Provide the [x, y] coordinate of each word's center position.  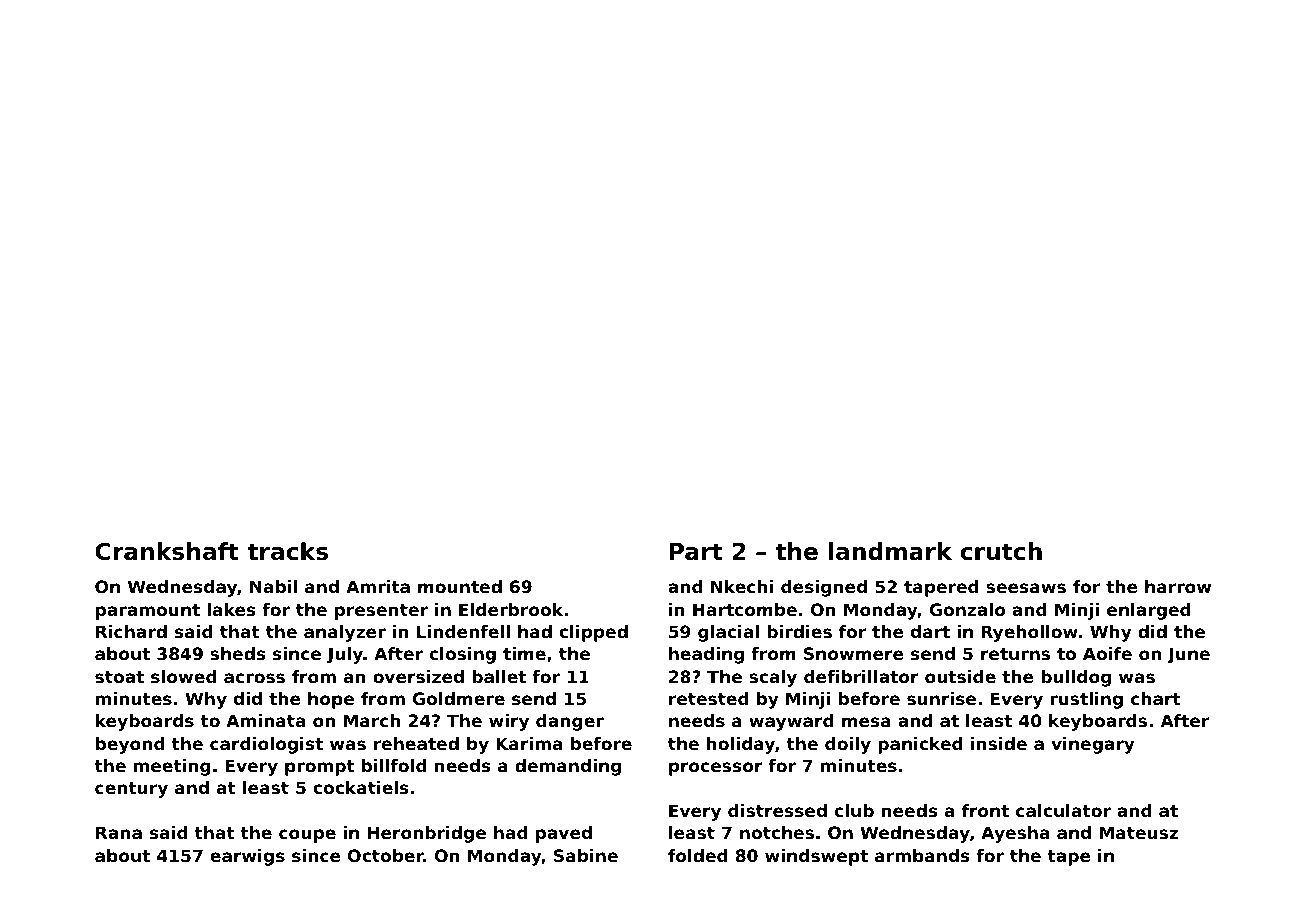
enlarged [1149, 611]
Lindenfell [463, 631]
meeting [172, 767]
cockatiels [361, 787]
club [854, 810]
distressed [777, 810]
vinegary [1093, 745]
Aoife [1107, 653]
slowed [184, 676]
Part [696, 552]
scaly [773, 678]
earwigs [247, 857]
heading [706, 655]
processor [716, 769]
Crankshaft [167, 551]
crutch [1001, 551]
